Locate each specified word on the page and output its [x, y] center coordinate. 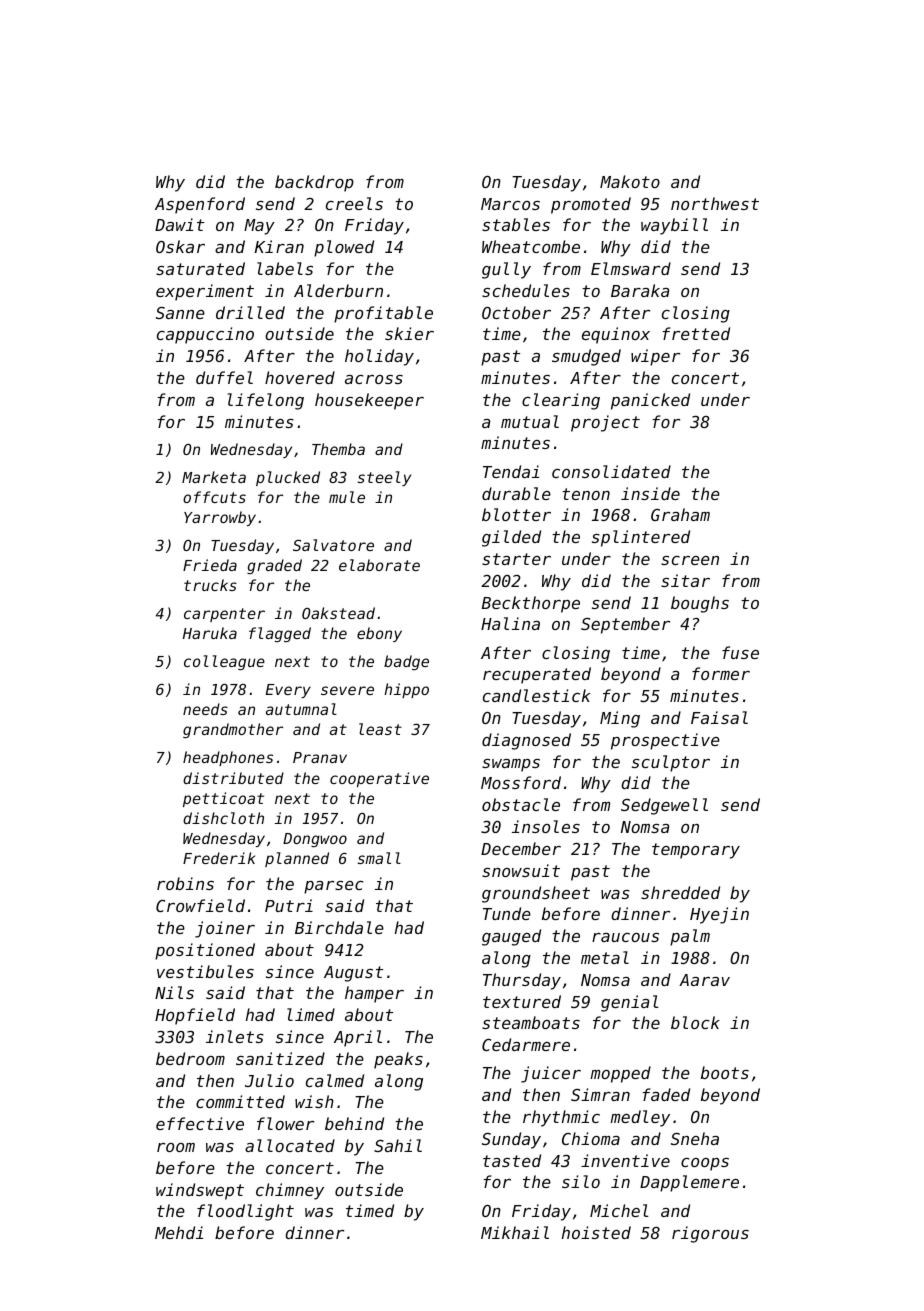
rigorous [710, 1234]
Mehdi [179, 1232]
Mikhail [515, 1232]
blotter [516, 514]
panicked [650, 401]
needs [205, 709]
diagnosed [526, 741]
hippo [406, 690]
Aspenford [200, 205]
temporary [696, 851]
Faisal [719, 717]
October [516, 312]
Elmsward [631, 268]
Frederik [219, 858]
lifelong [266, 401]
